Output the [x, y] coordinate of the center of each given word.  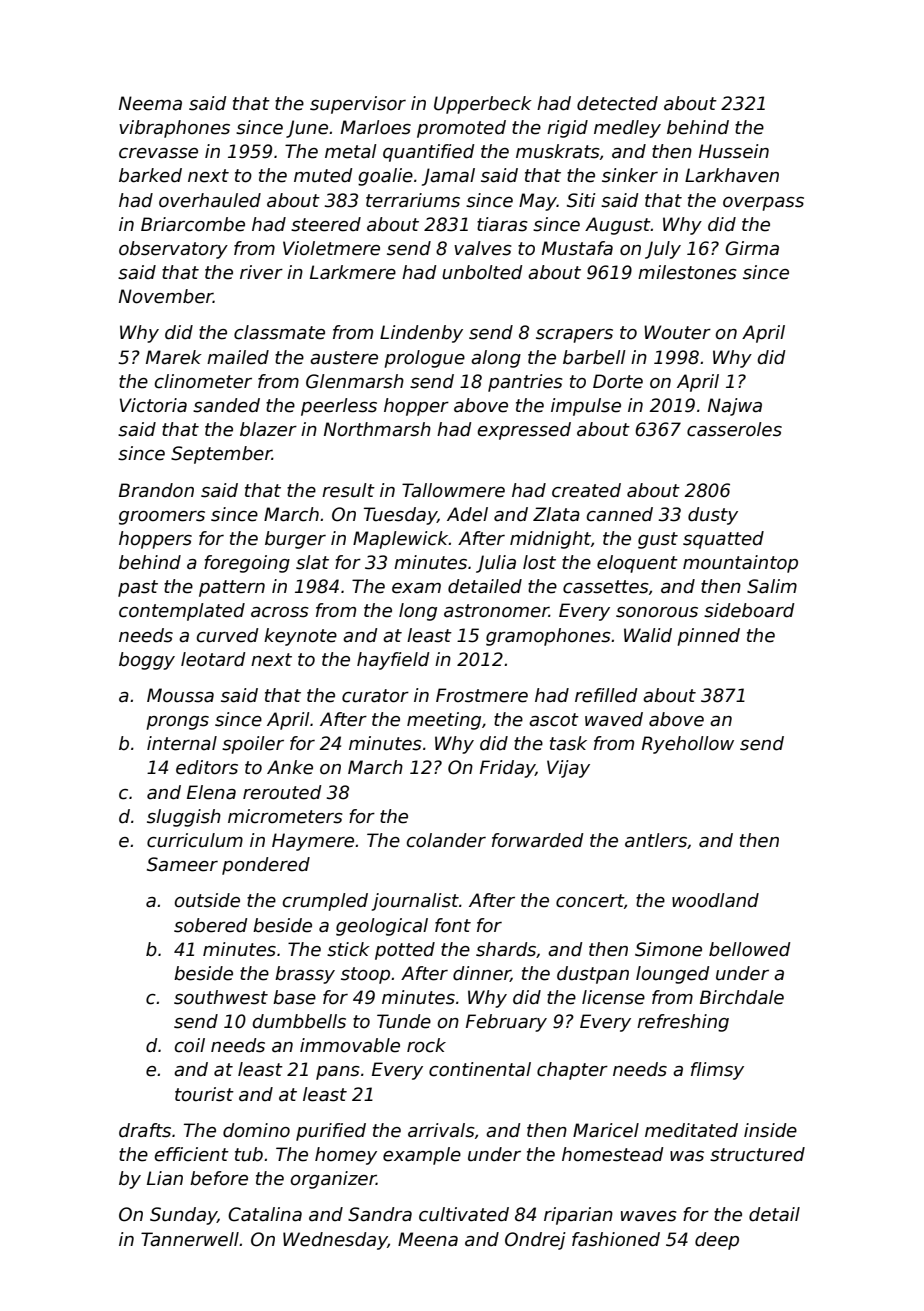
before [219, 1178]
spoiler [253, 745]
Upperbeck [483, 105]
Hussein [734, 151]
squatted [723, 540]
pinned [708, 637]
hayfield [393, 661]
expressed [524, 431]
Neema [150, 103]
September [221, 455]
